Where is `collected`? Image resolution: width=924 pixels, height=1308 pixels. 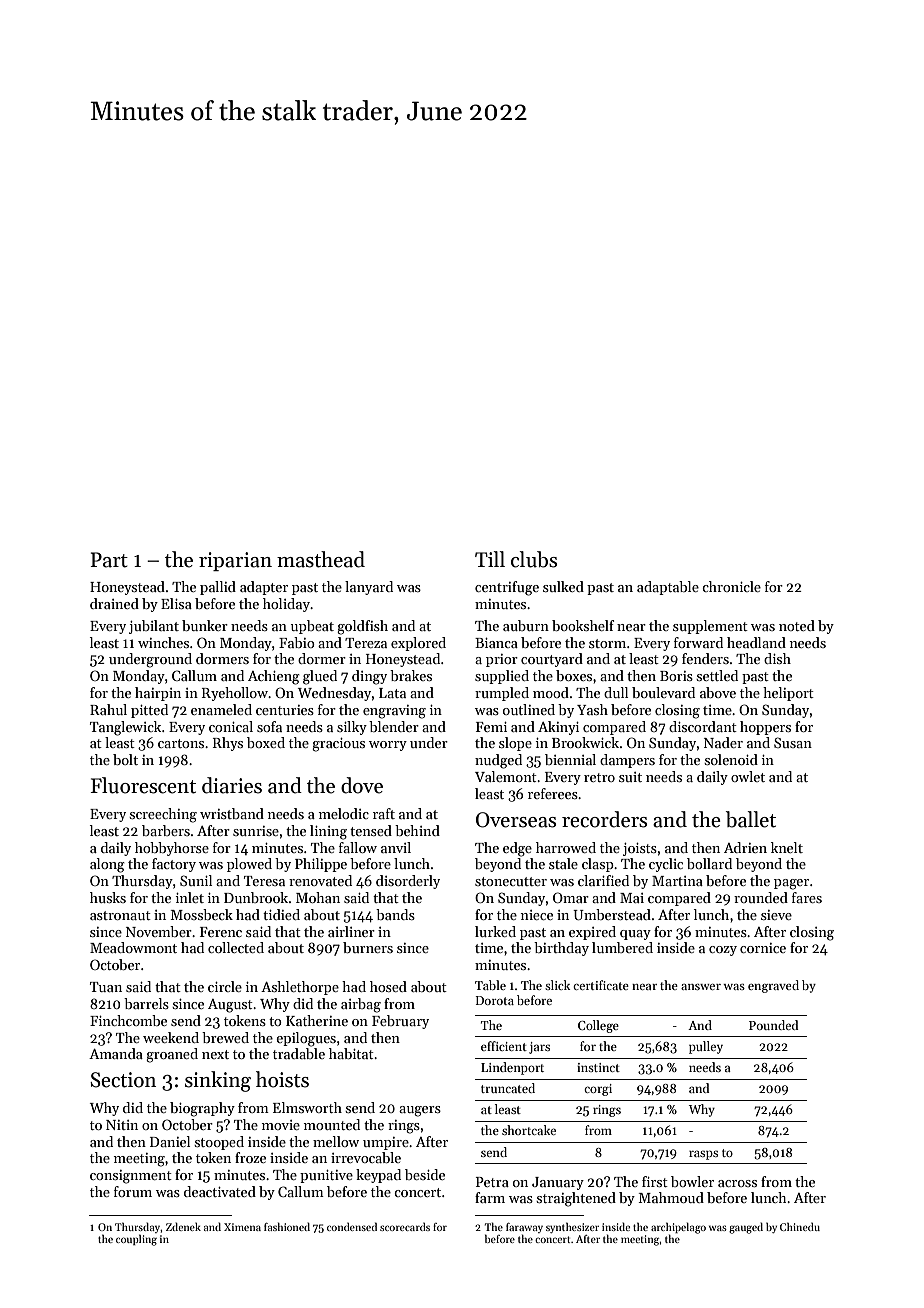
collected is located at coordinates (236, 947).
